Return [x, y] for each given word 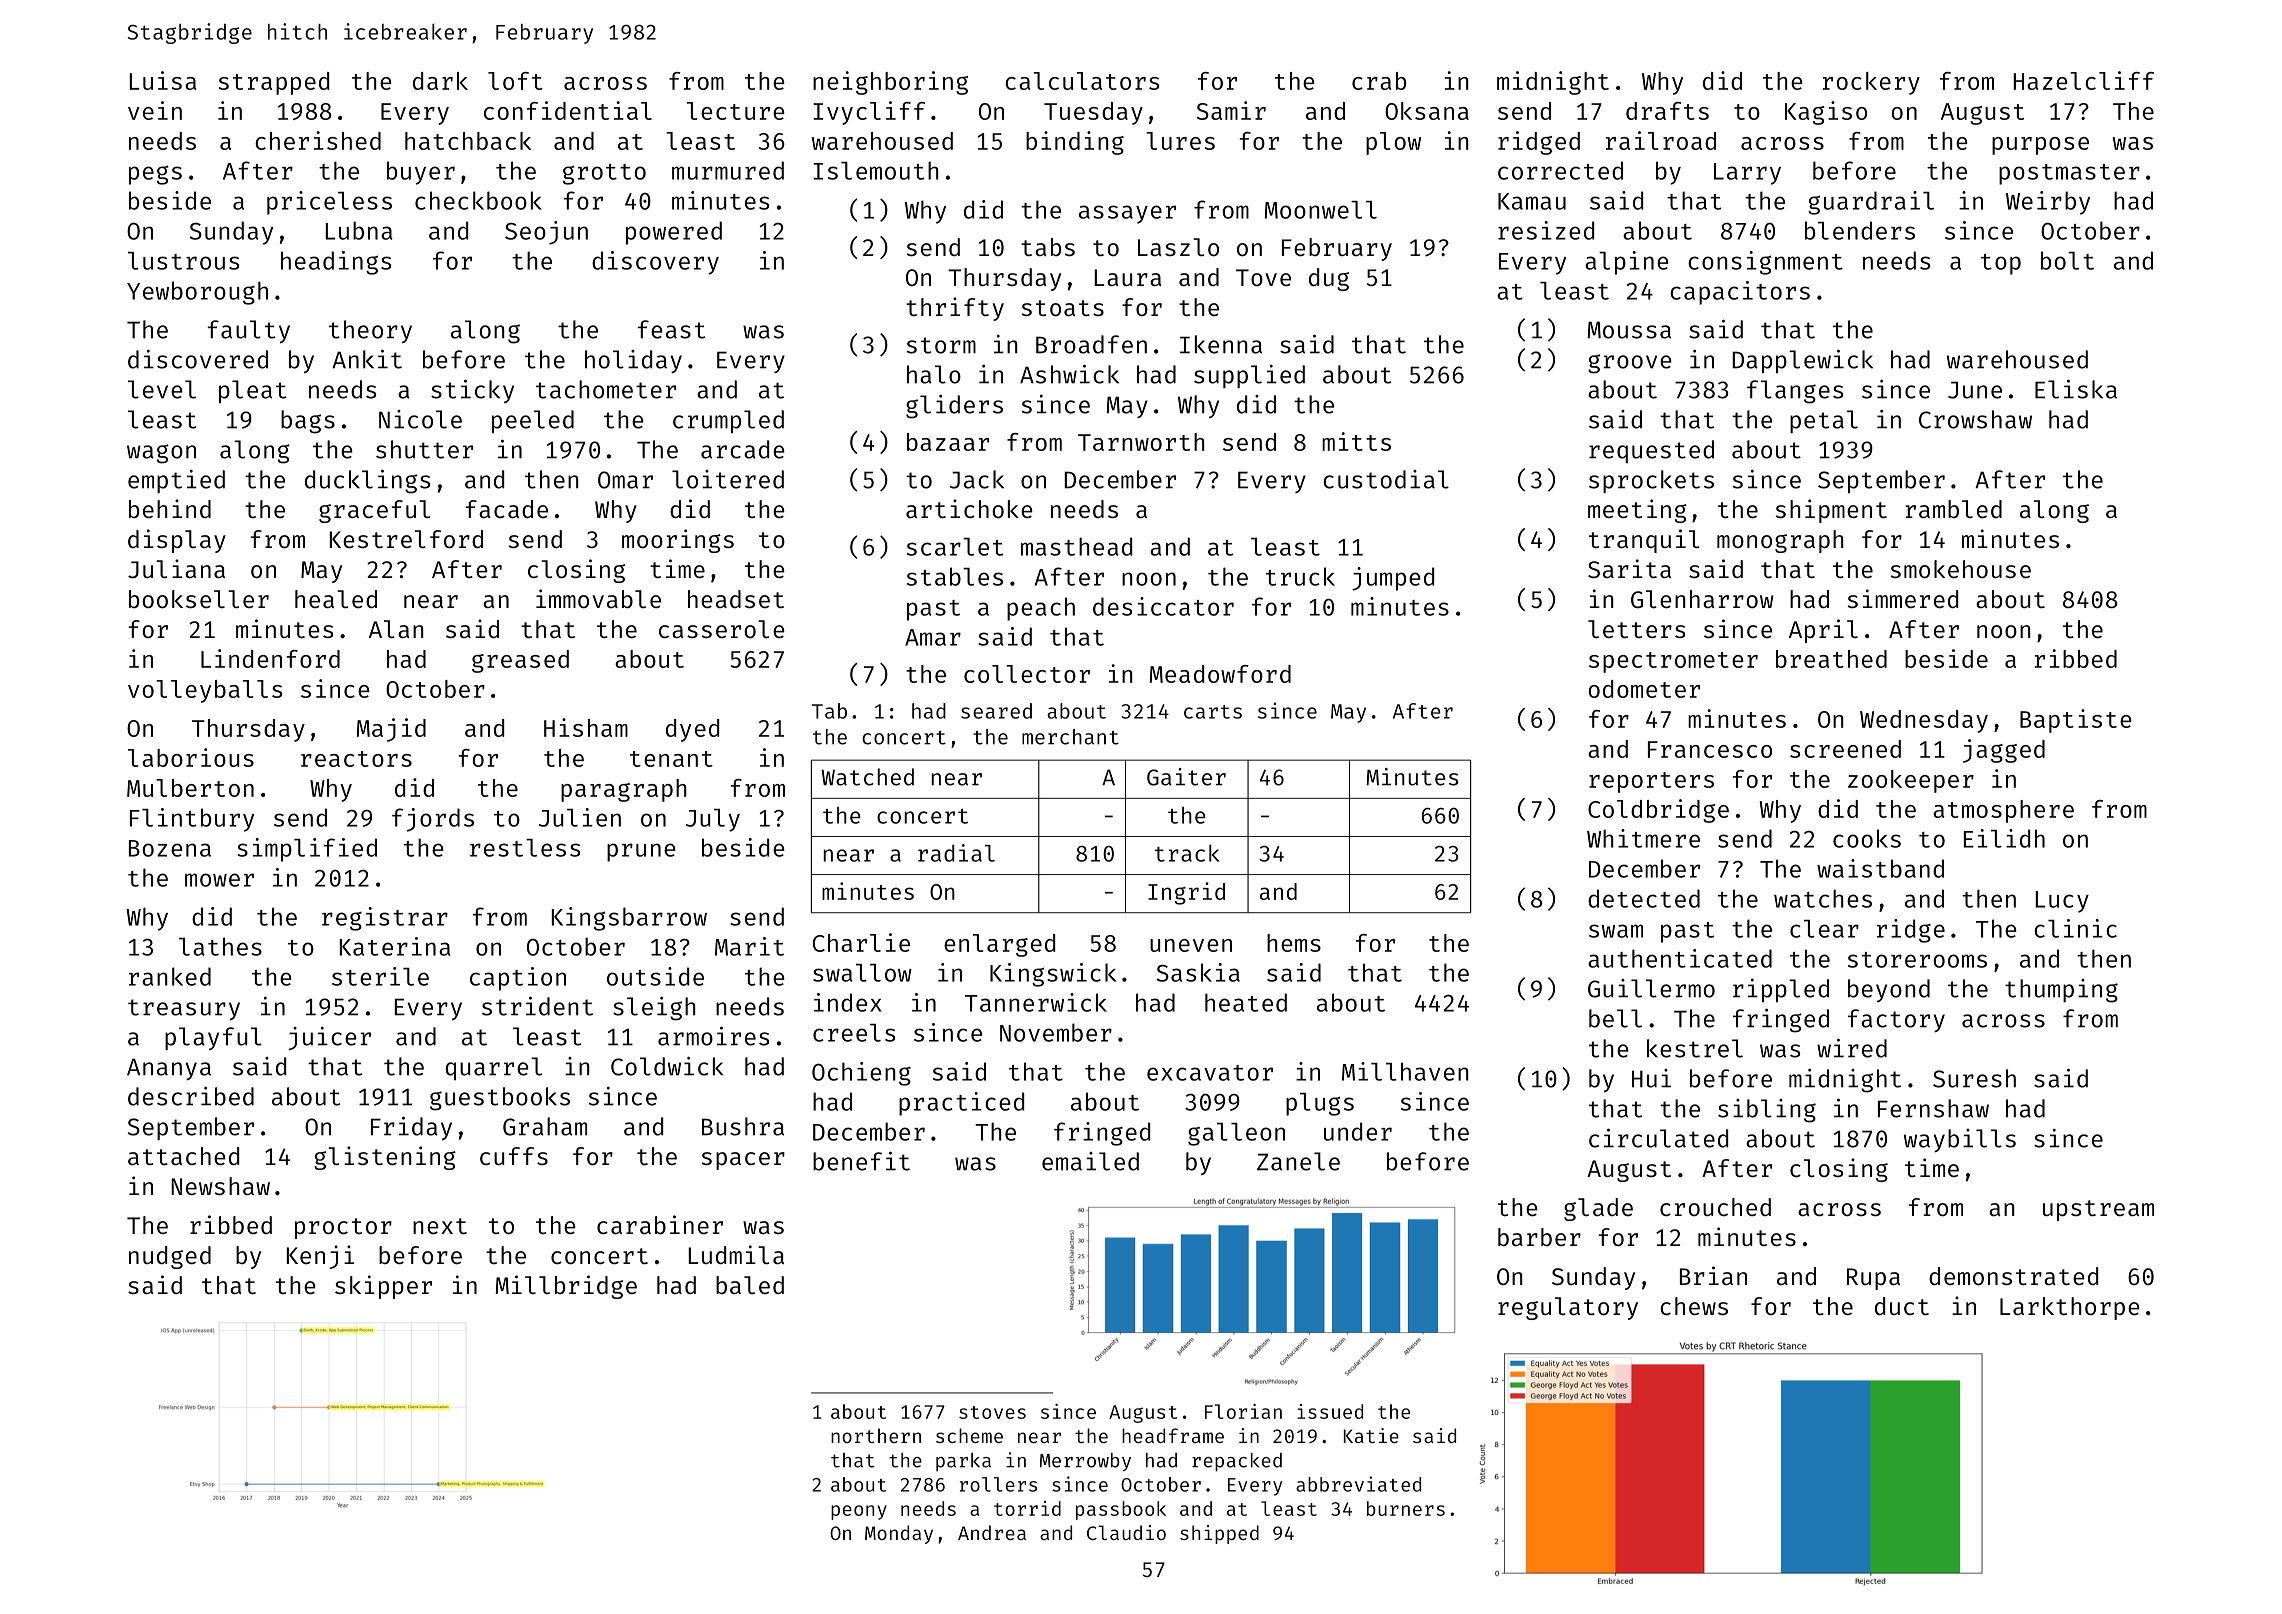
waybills [1960, 1140]
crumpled [728, 422]
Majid [391, 730]
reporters [1651, 782]
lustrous [183, 261]
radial [956, 853]
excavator [1210, 1073]
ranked [170, 976]
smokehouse [1961, 569]
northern [876, 1435]
